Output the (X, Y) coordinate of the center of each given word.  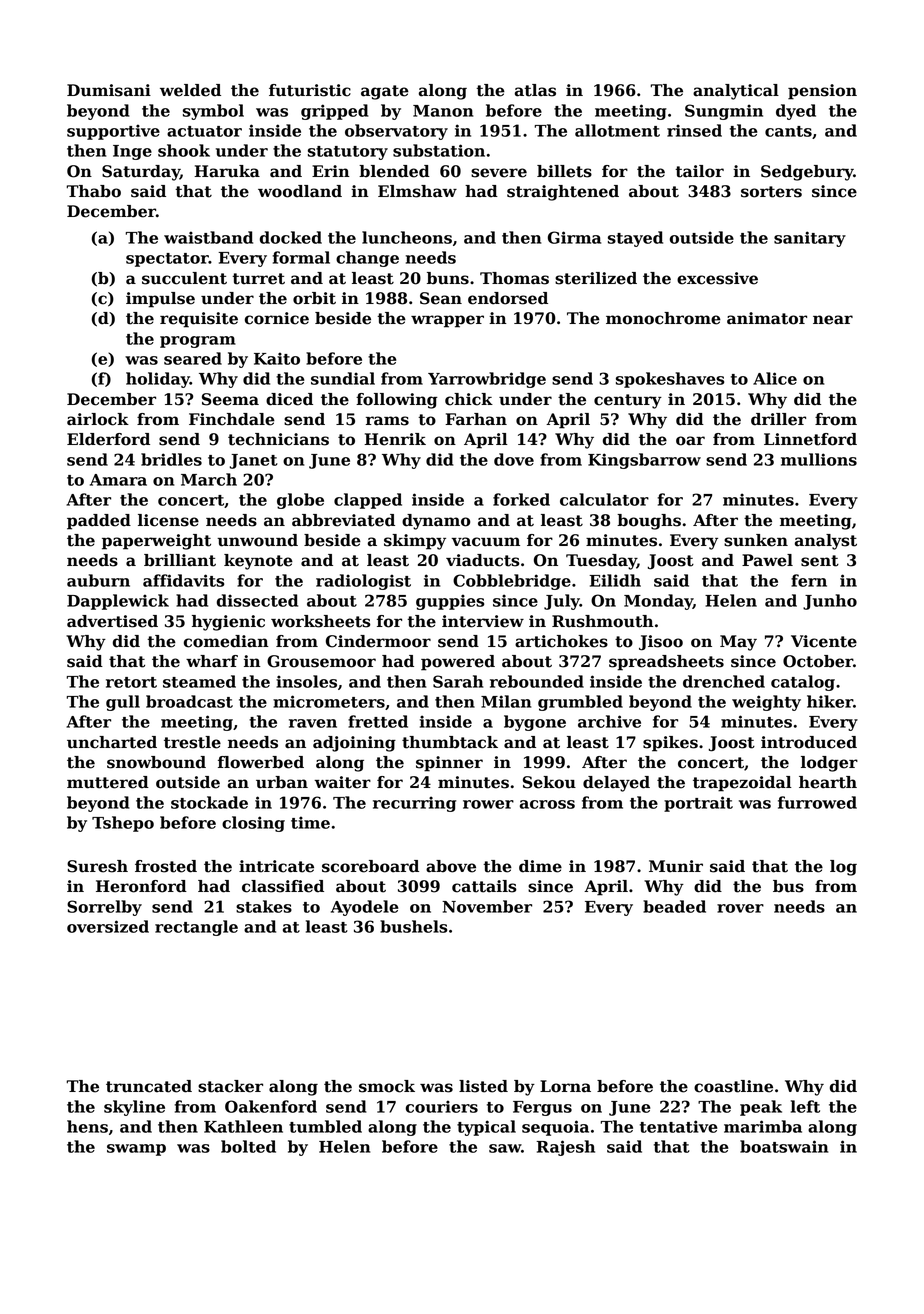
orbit (314, 298)
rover (740, 908)
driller (778, 419)
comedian (226, 641)
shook (184, 150)
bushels (413, 926)
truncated (149, 1086)
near (833, 320)
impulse (160, 300)
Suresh (97, 866)
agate (385, 92)
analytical (736, 92)
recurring (414, 804)
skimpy (415, 542)
